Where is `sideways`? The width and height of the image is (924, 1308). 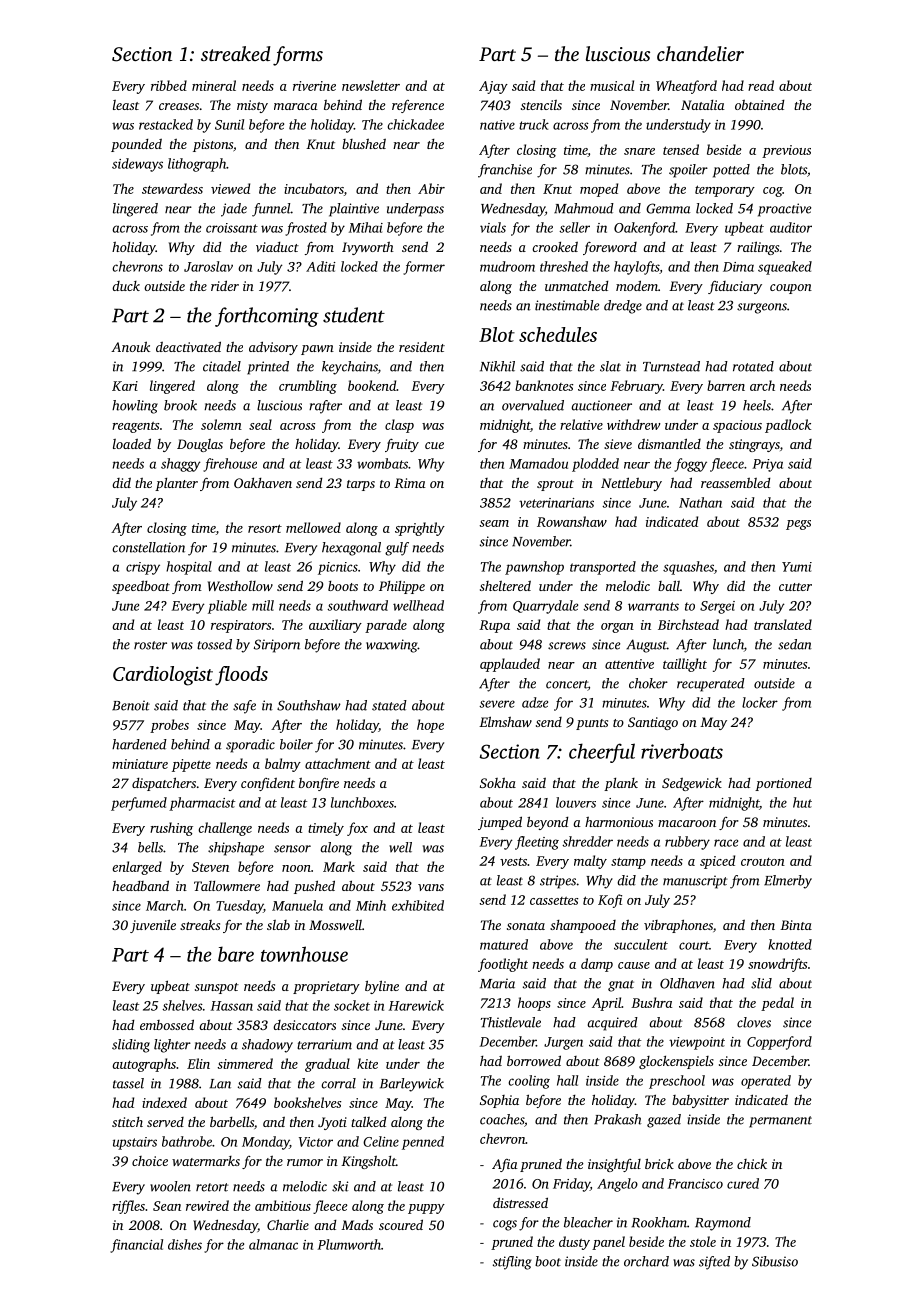
sideways is located at coordinates (137, 165).
